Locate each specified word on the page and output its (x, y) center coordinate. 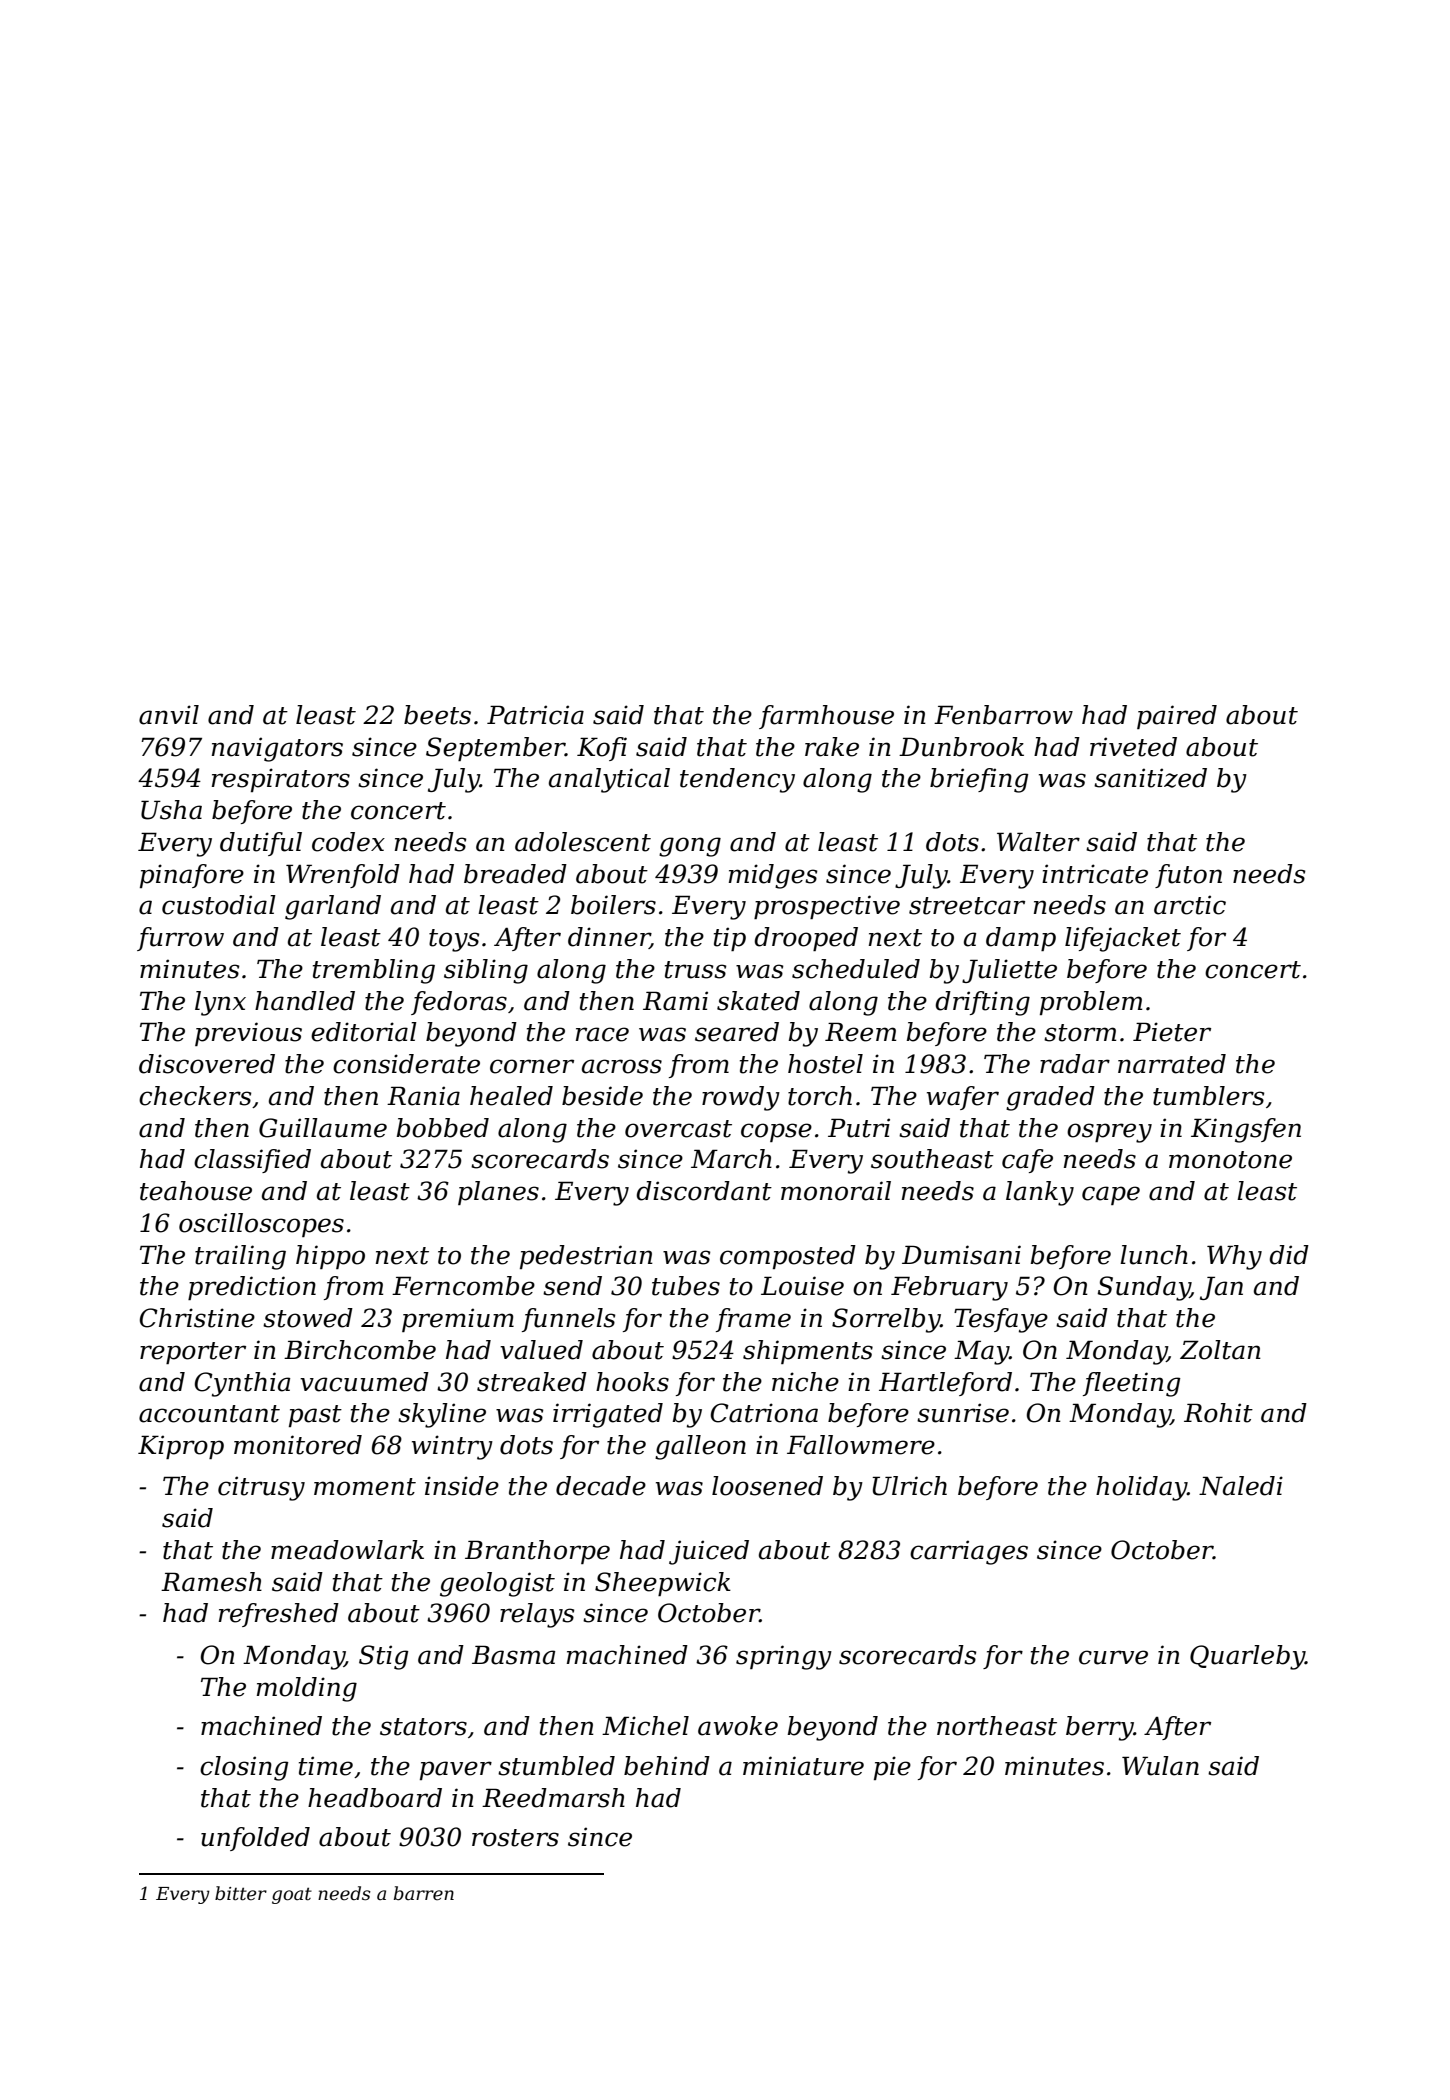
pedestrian (586, 1257)
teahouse (196, 1191)
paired (1177, 717)
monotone (1230, 1160)
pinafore (192, 876)
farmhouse (826, 717)
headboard (375, 1798)
